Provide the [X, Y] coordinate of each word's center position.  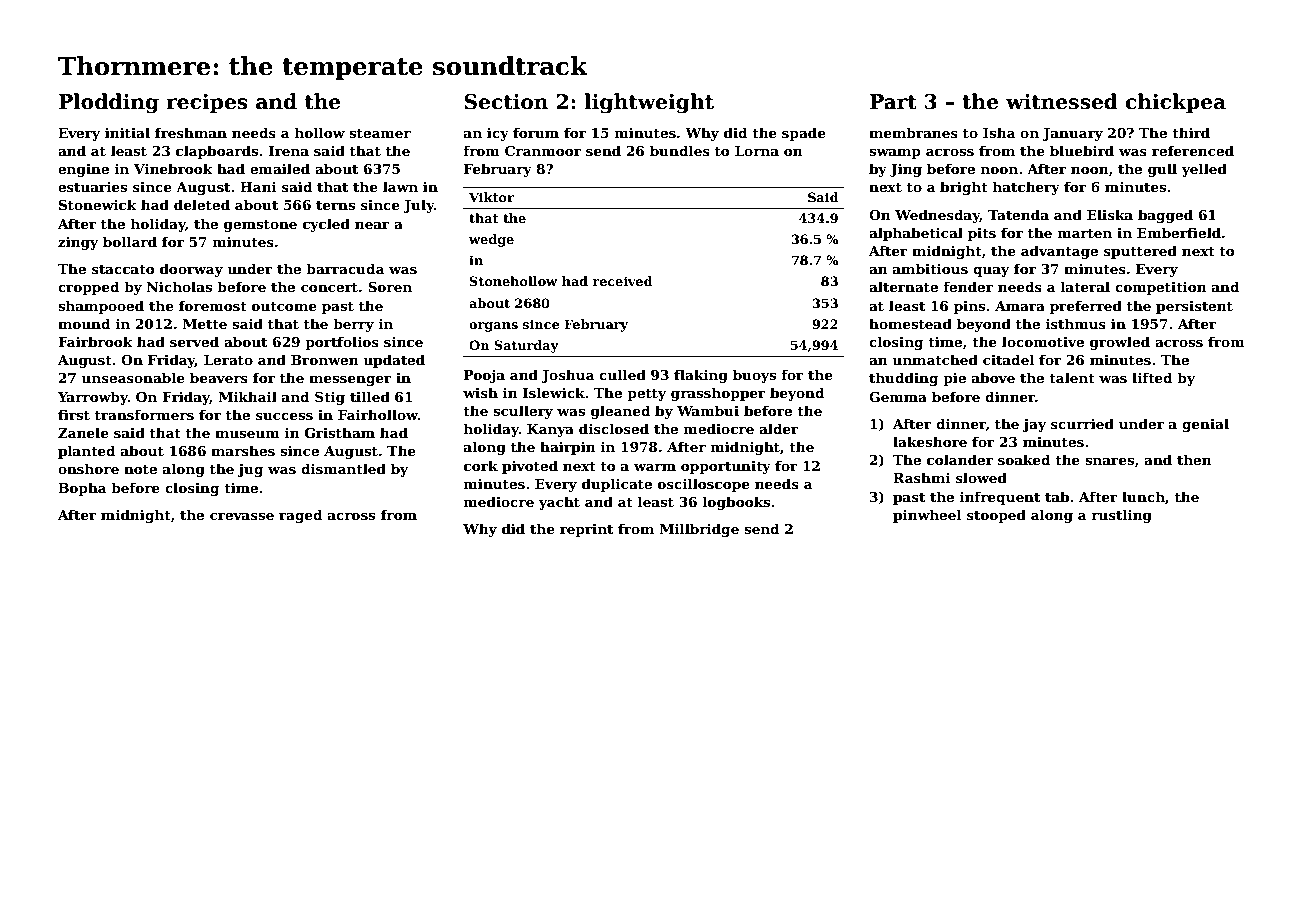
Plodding [109, 103]
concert [329, 287]
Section [506, 102]
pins [969, 307]
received [623, 281]
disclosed [614, 428]
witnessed [1062, 101]
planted [86, 452]
